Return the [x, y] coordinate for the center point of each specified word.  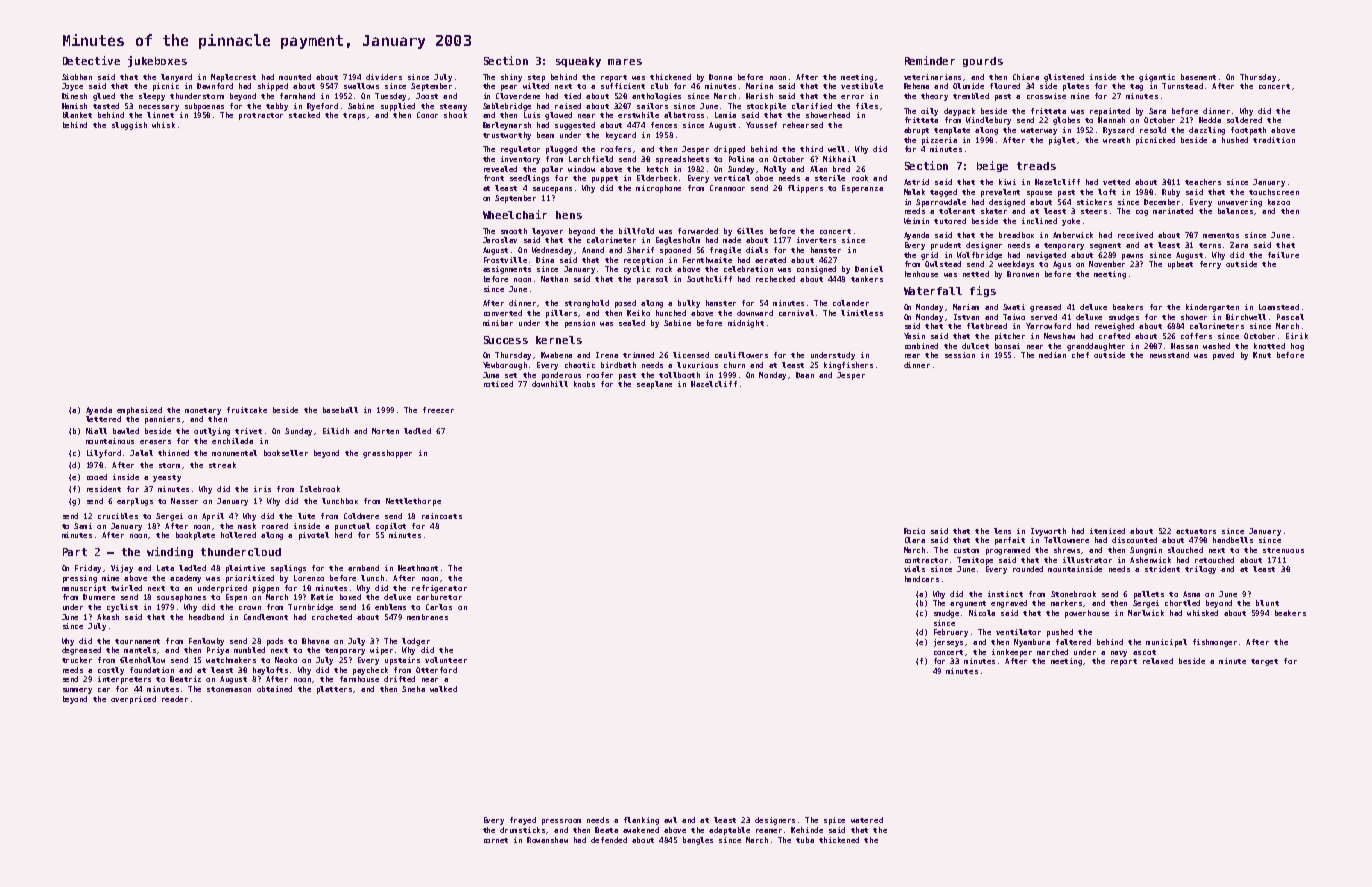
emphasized [139, 411]
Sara [1157, 111]
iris [262, 489]
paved [1223, 356]
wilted [536, 86]
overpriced [133, 700]
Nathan [554, 279]
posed [625, 304]
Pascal [1290, 317]
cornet [496, 840]
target [1264, 662]
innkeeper [1012, 653]
